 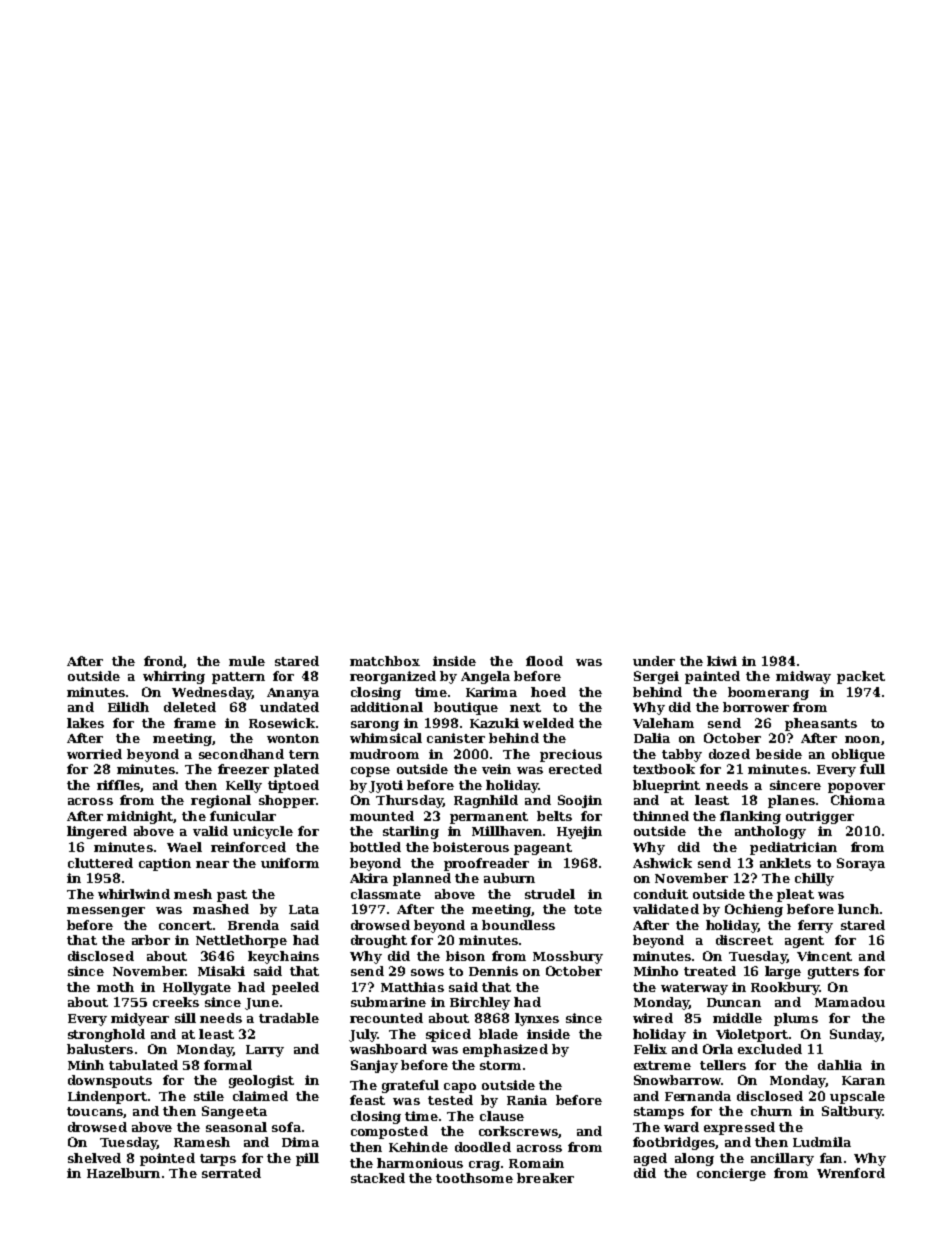 I want to click on packet, so click(x=861, y=677).
